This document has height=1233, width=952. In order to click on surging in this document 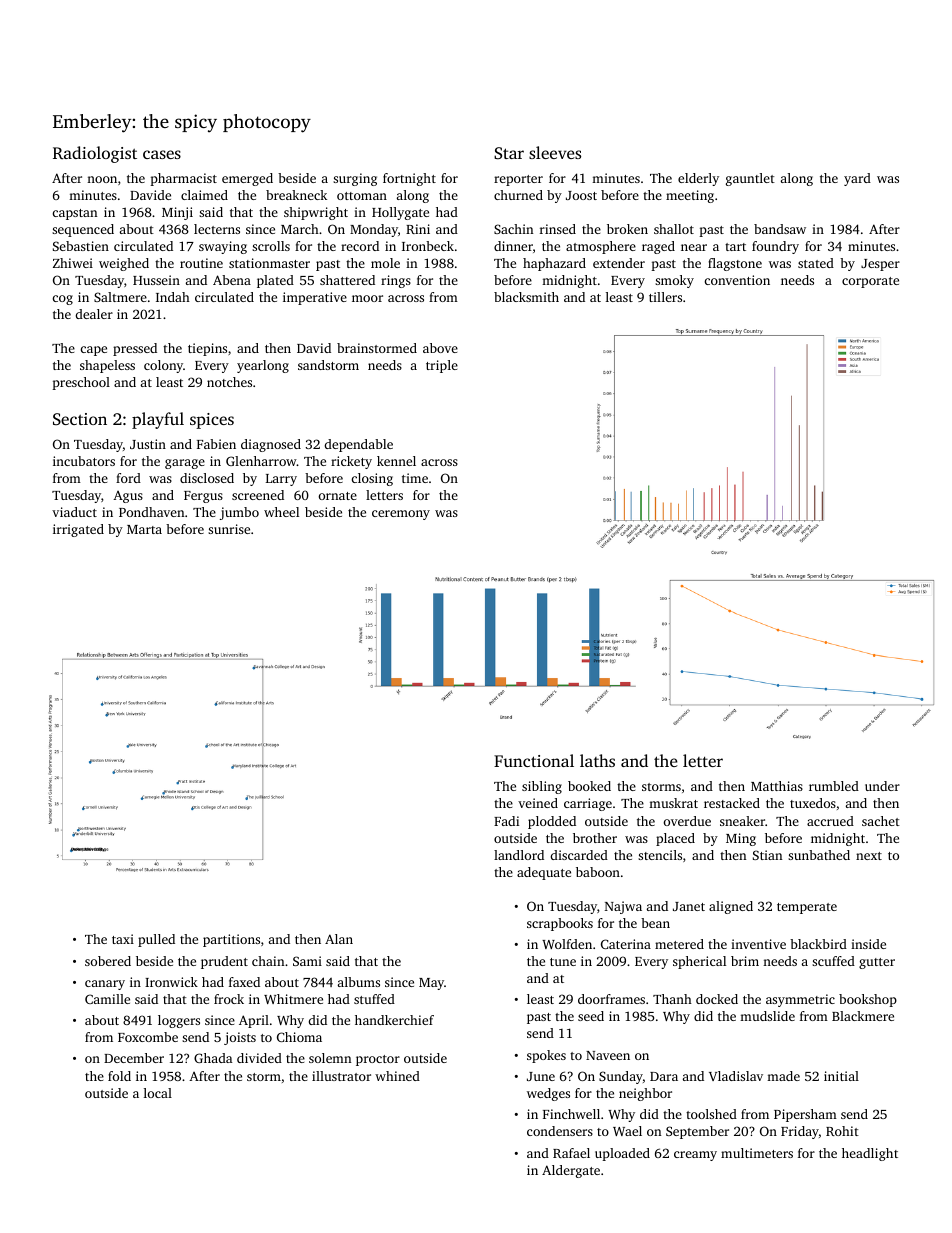, I will do `click(355, 179)`.
